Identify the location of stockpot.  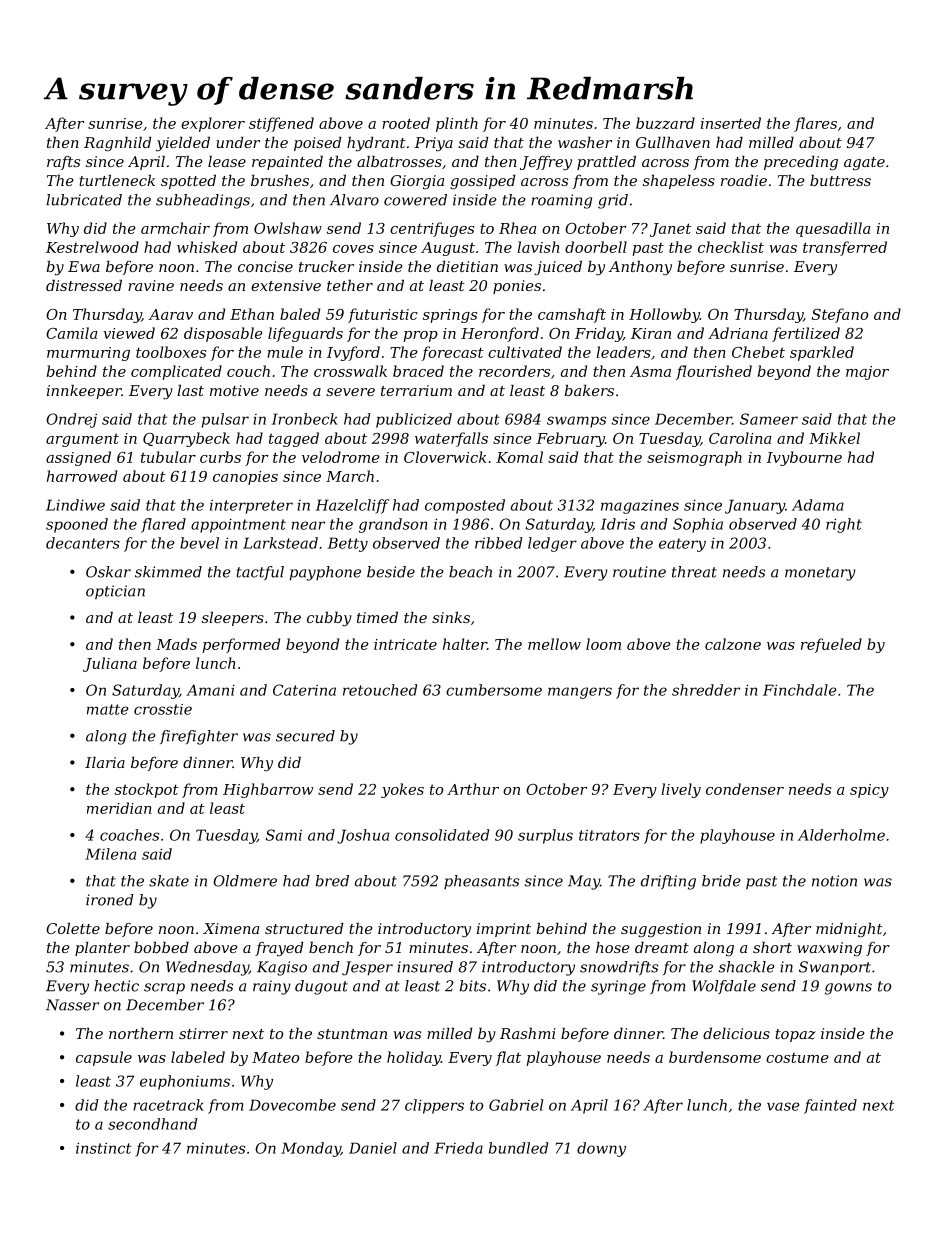
(147, 790).
